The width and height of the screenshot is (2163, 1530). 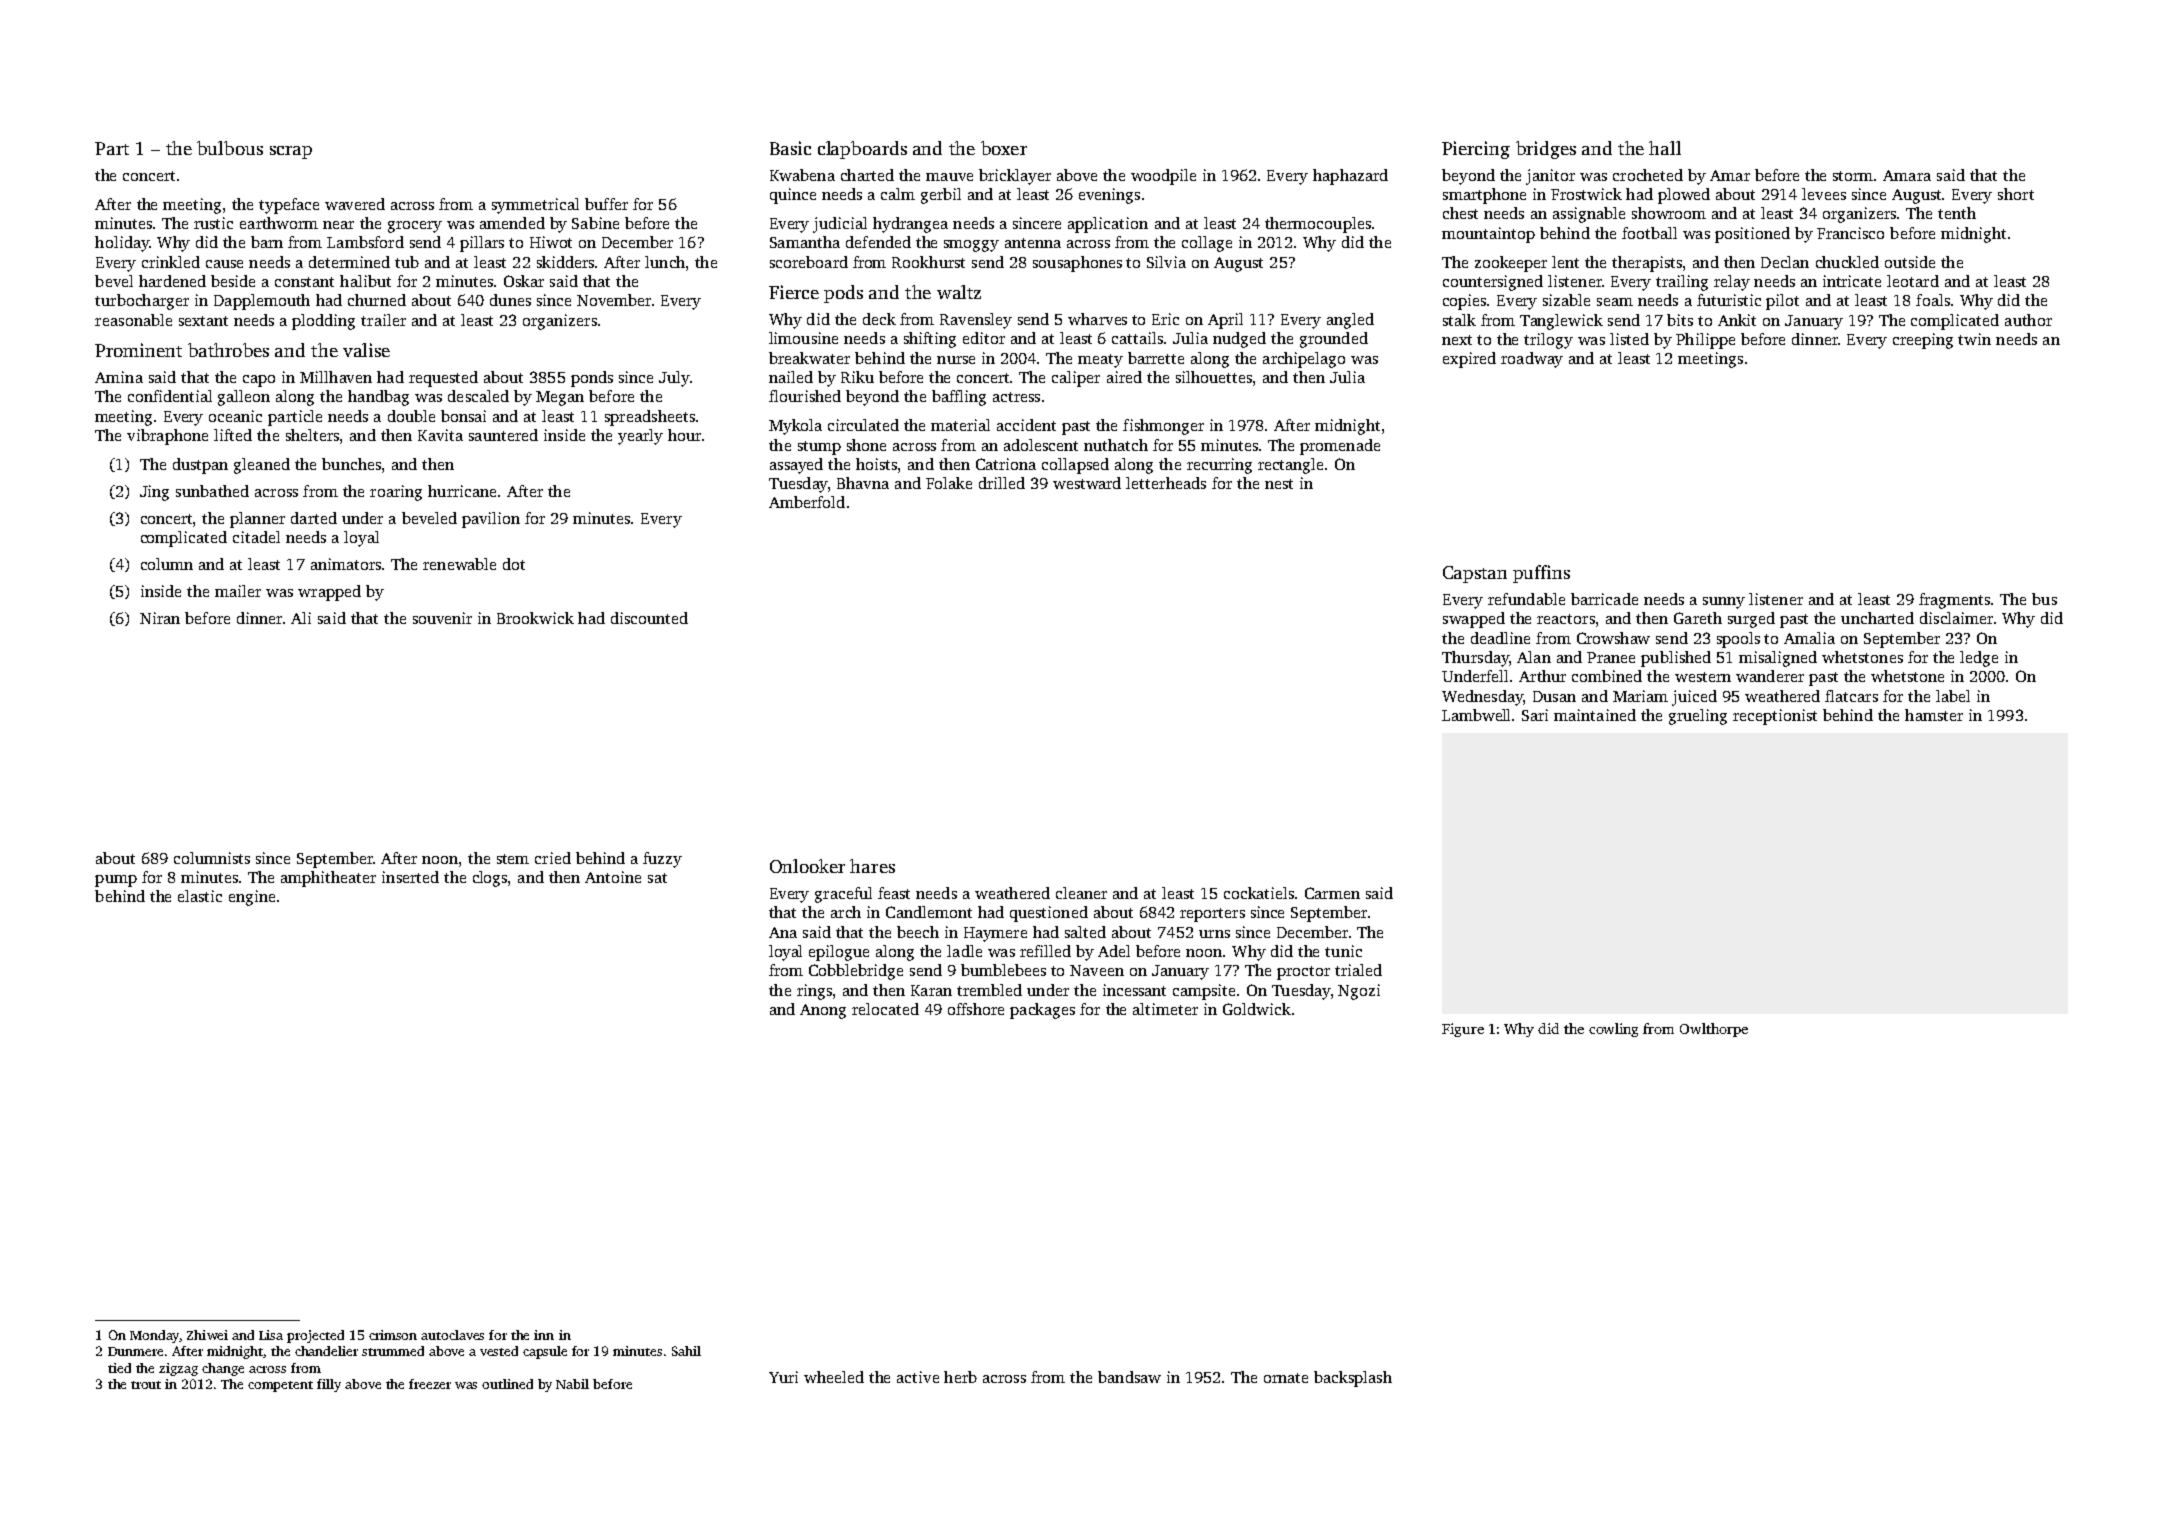 I want to click on bulbous, so click(x=230, y=148).
